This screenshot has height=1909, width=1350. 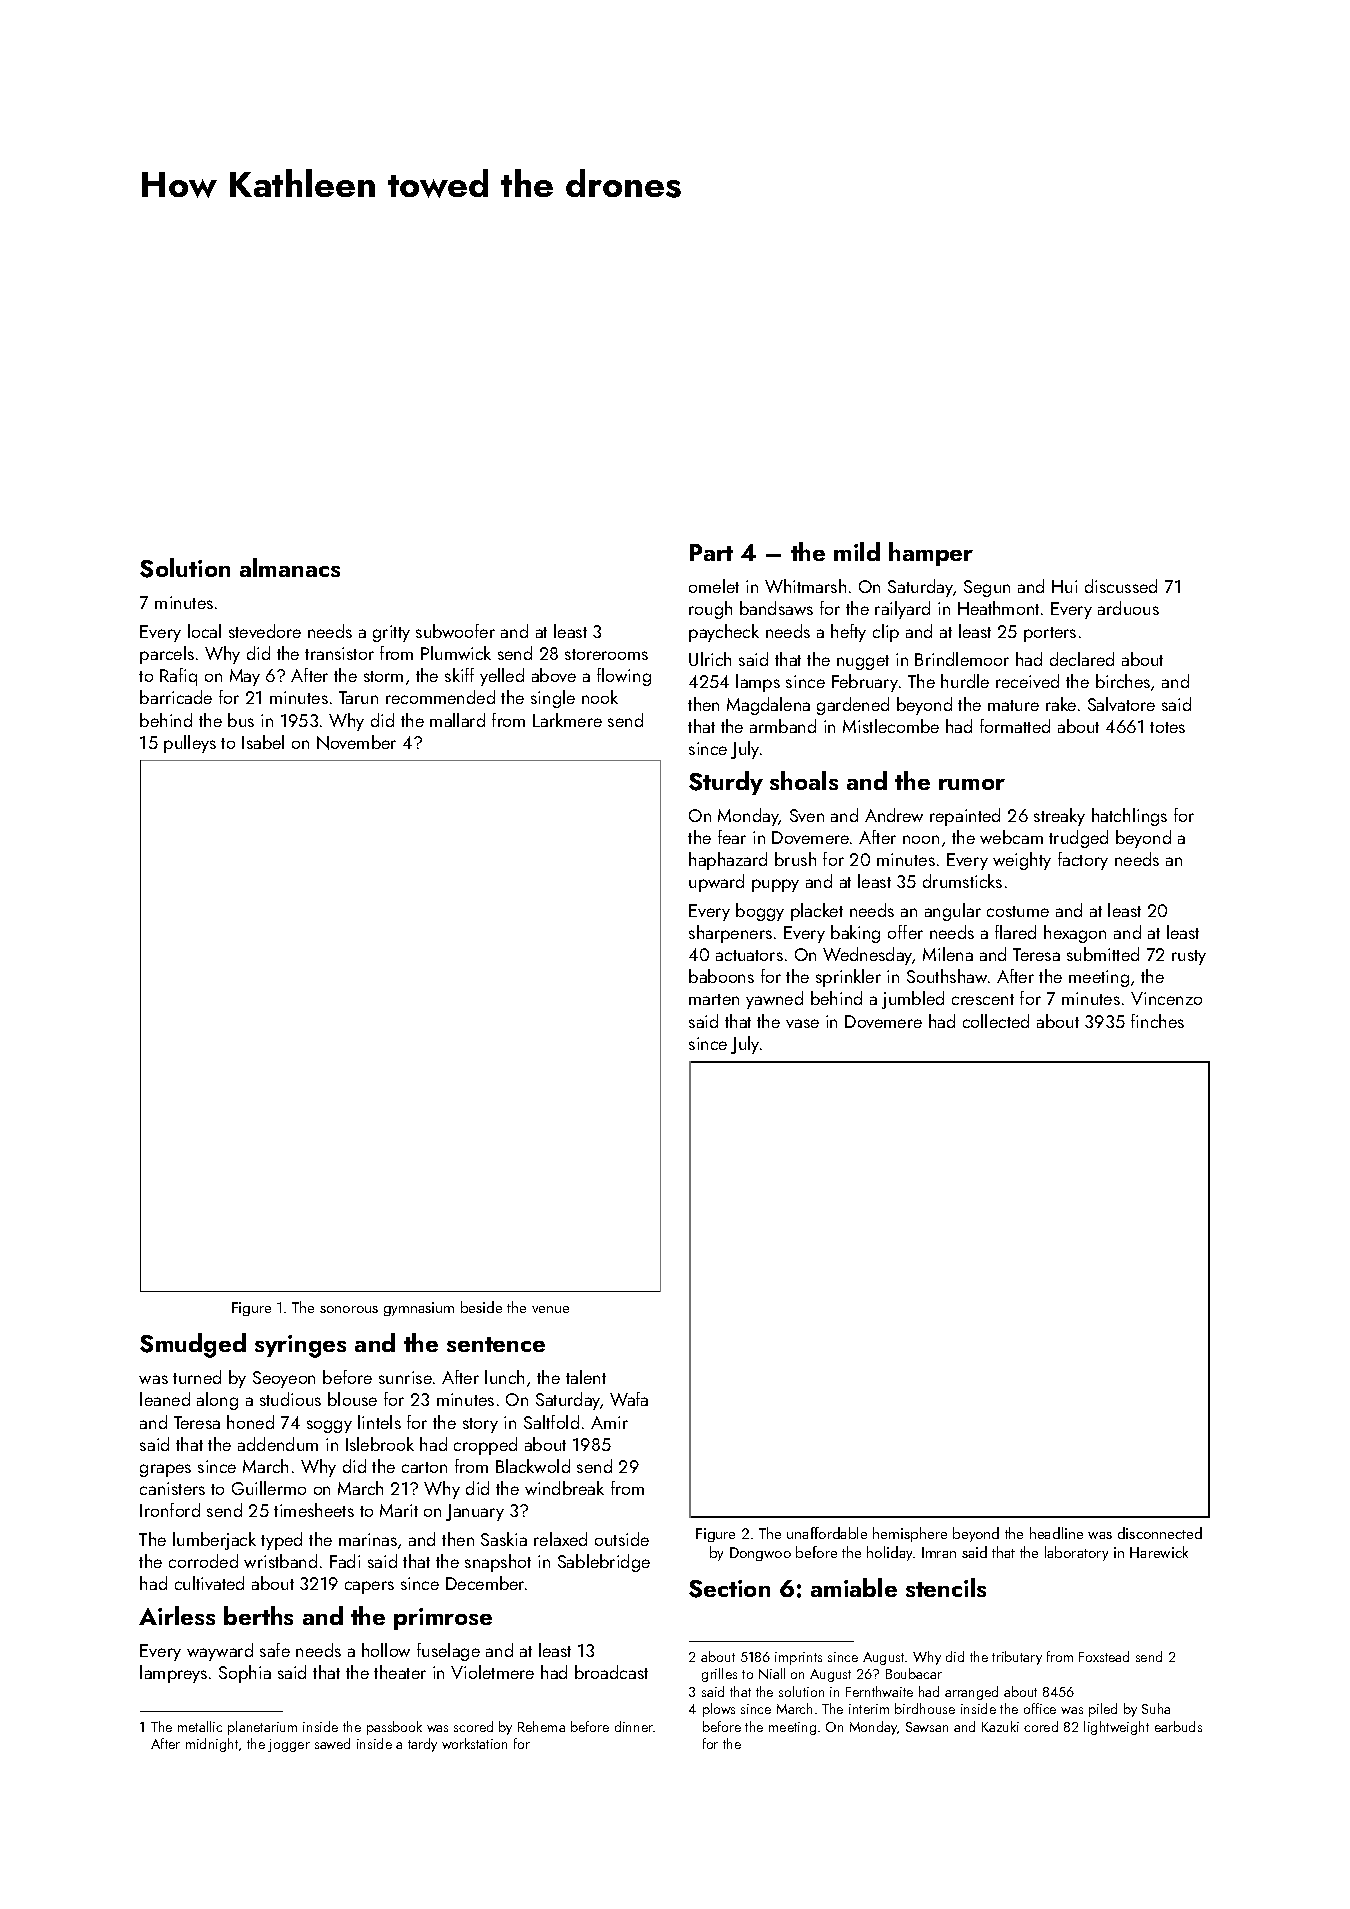 I want to click on vase, so click(x=802, y=1023).
